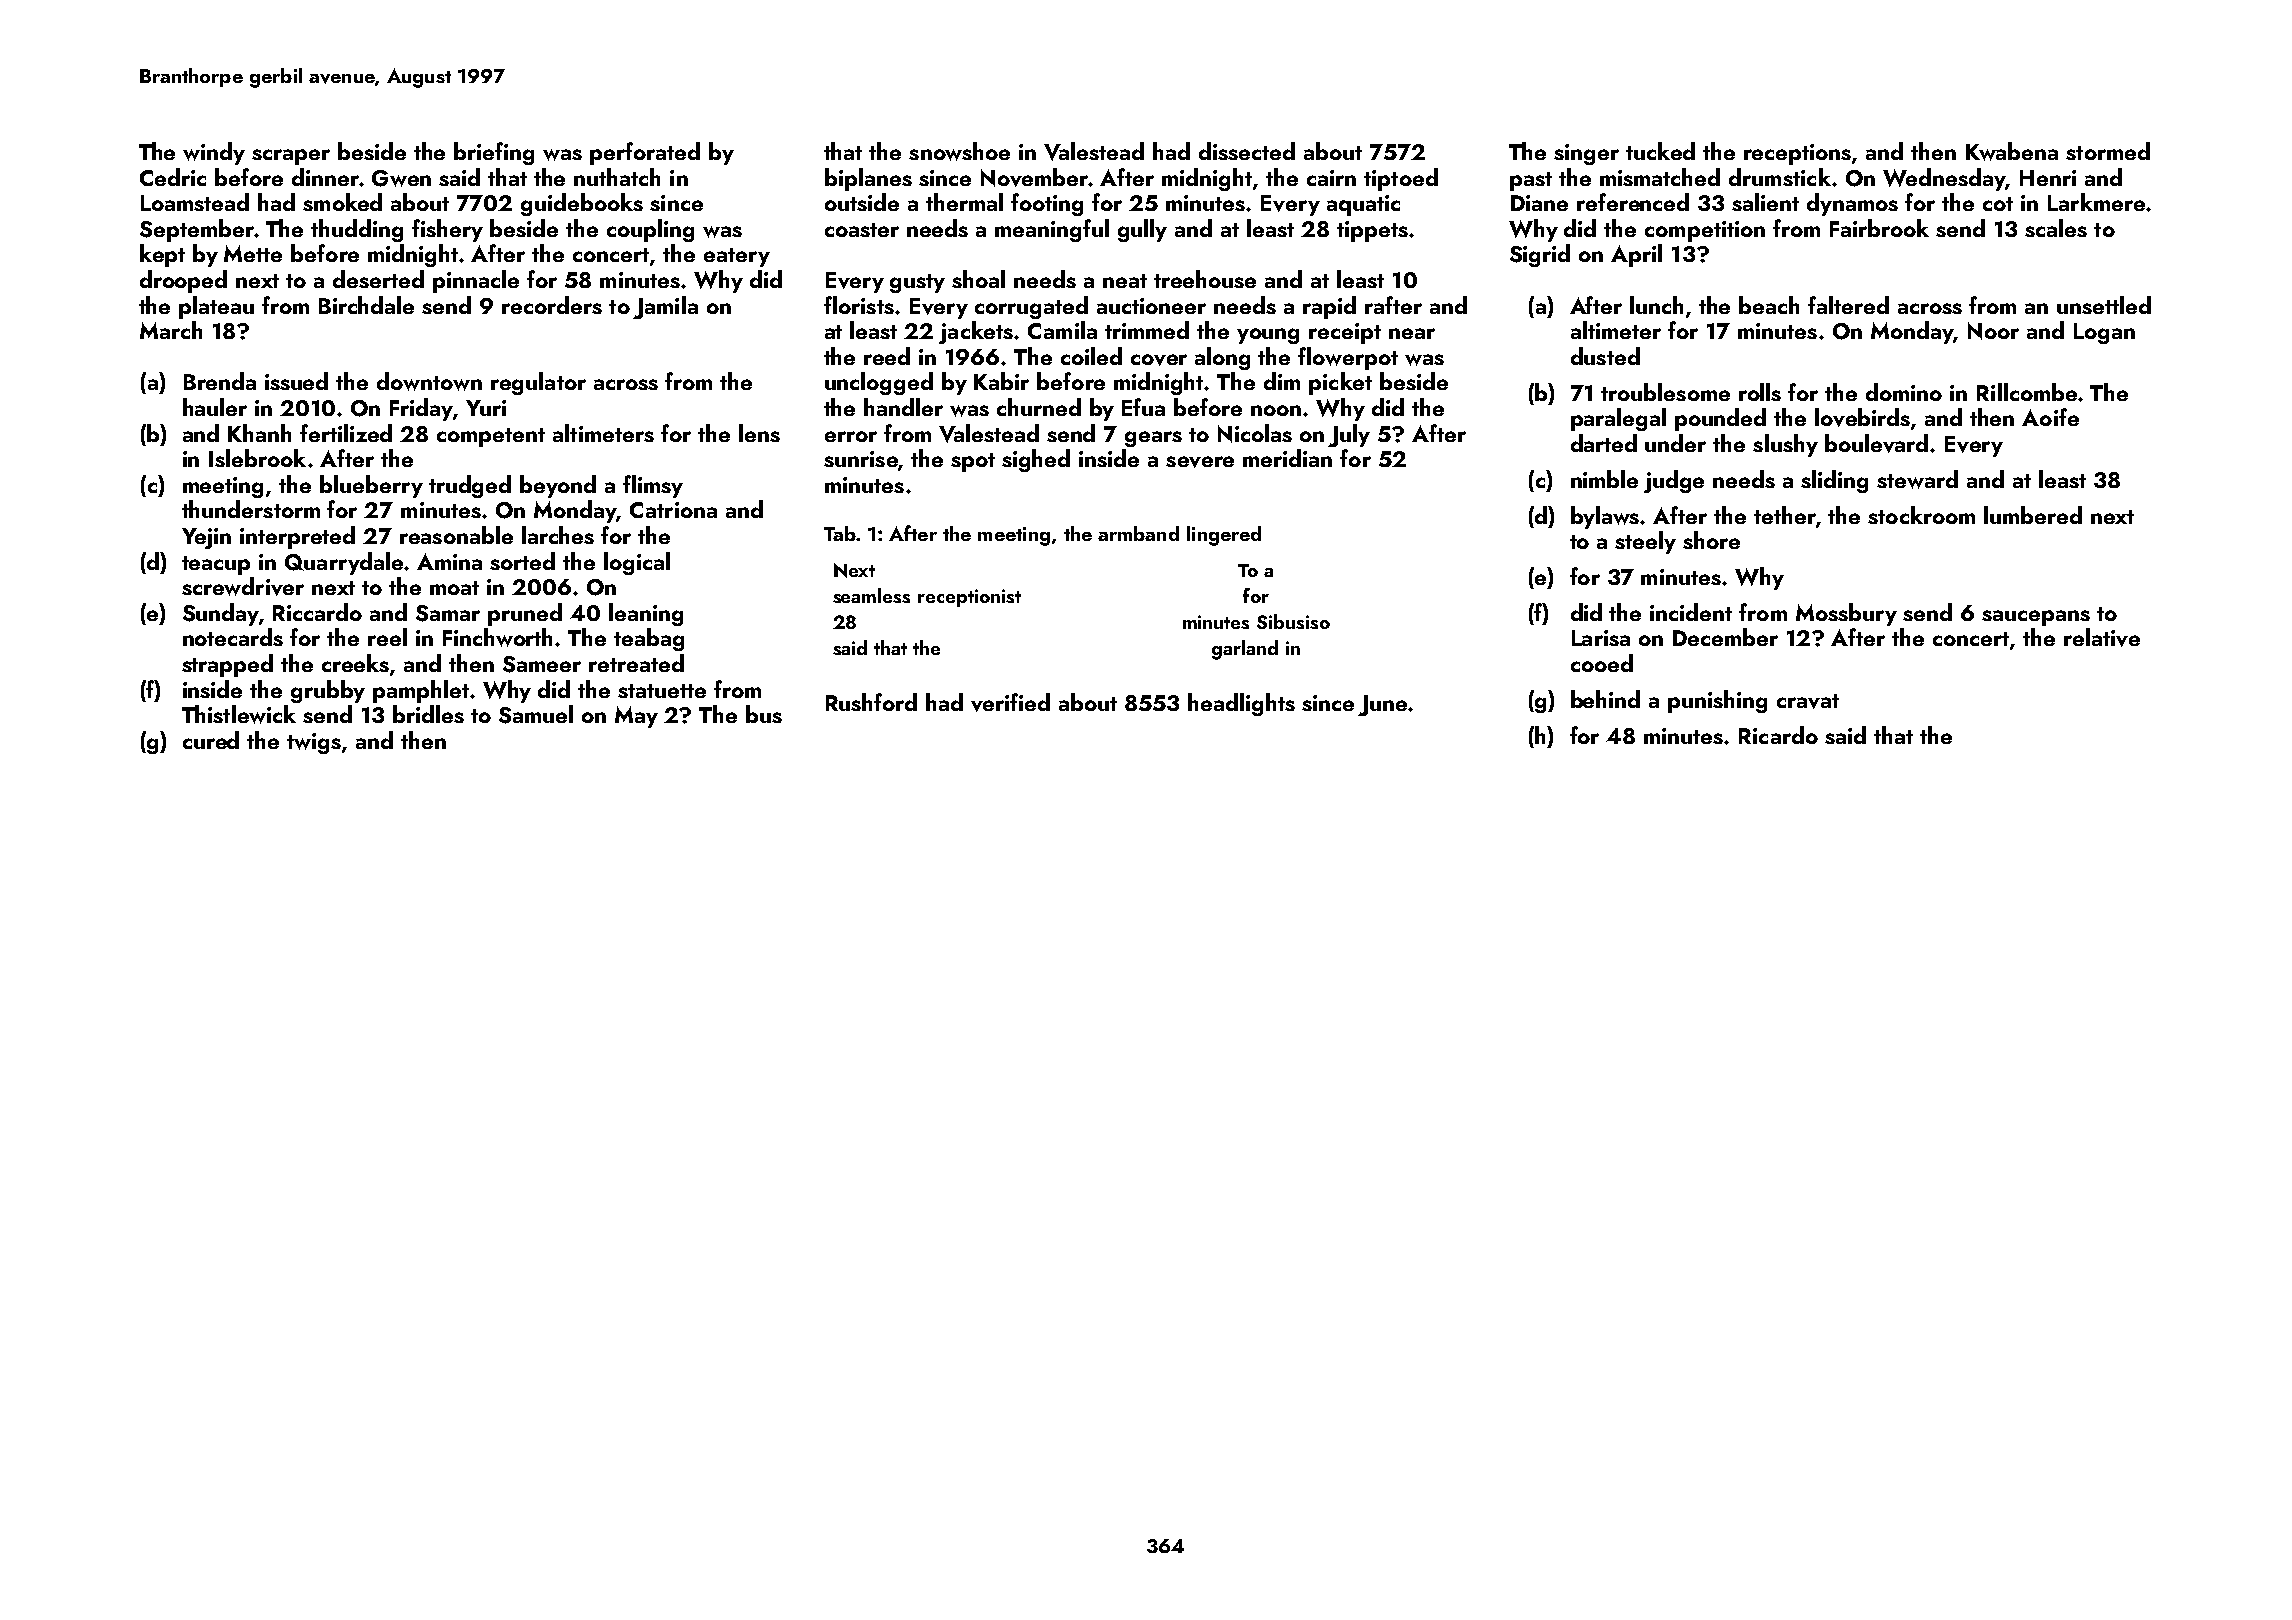  What do you see at coordinates (171, 330) in the page?
I see `March` at bounding box center [171, 330].
